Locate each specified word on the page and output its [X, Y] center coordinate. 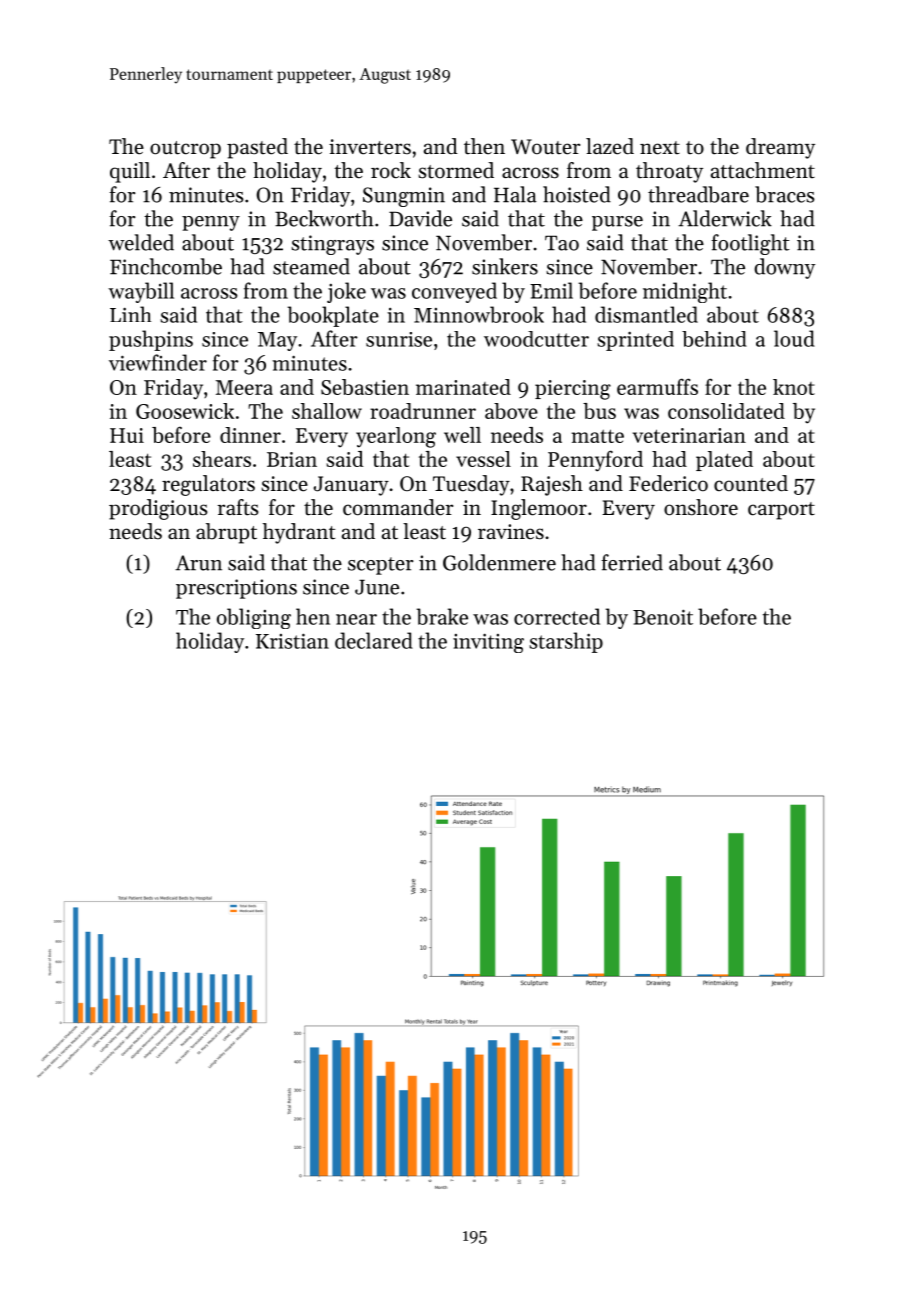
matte [597, 436]
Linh [130, 314]
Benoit [663, 617]
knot [794, 387]
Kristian [292, 641]
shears [222, 459]
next [660, 148]
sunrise [399, 339]
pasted [257, 148]
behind [714, 339]
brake [442, 616]
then [484, 146]
